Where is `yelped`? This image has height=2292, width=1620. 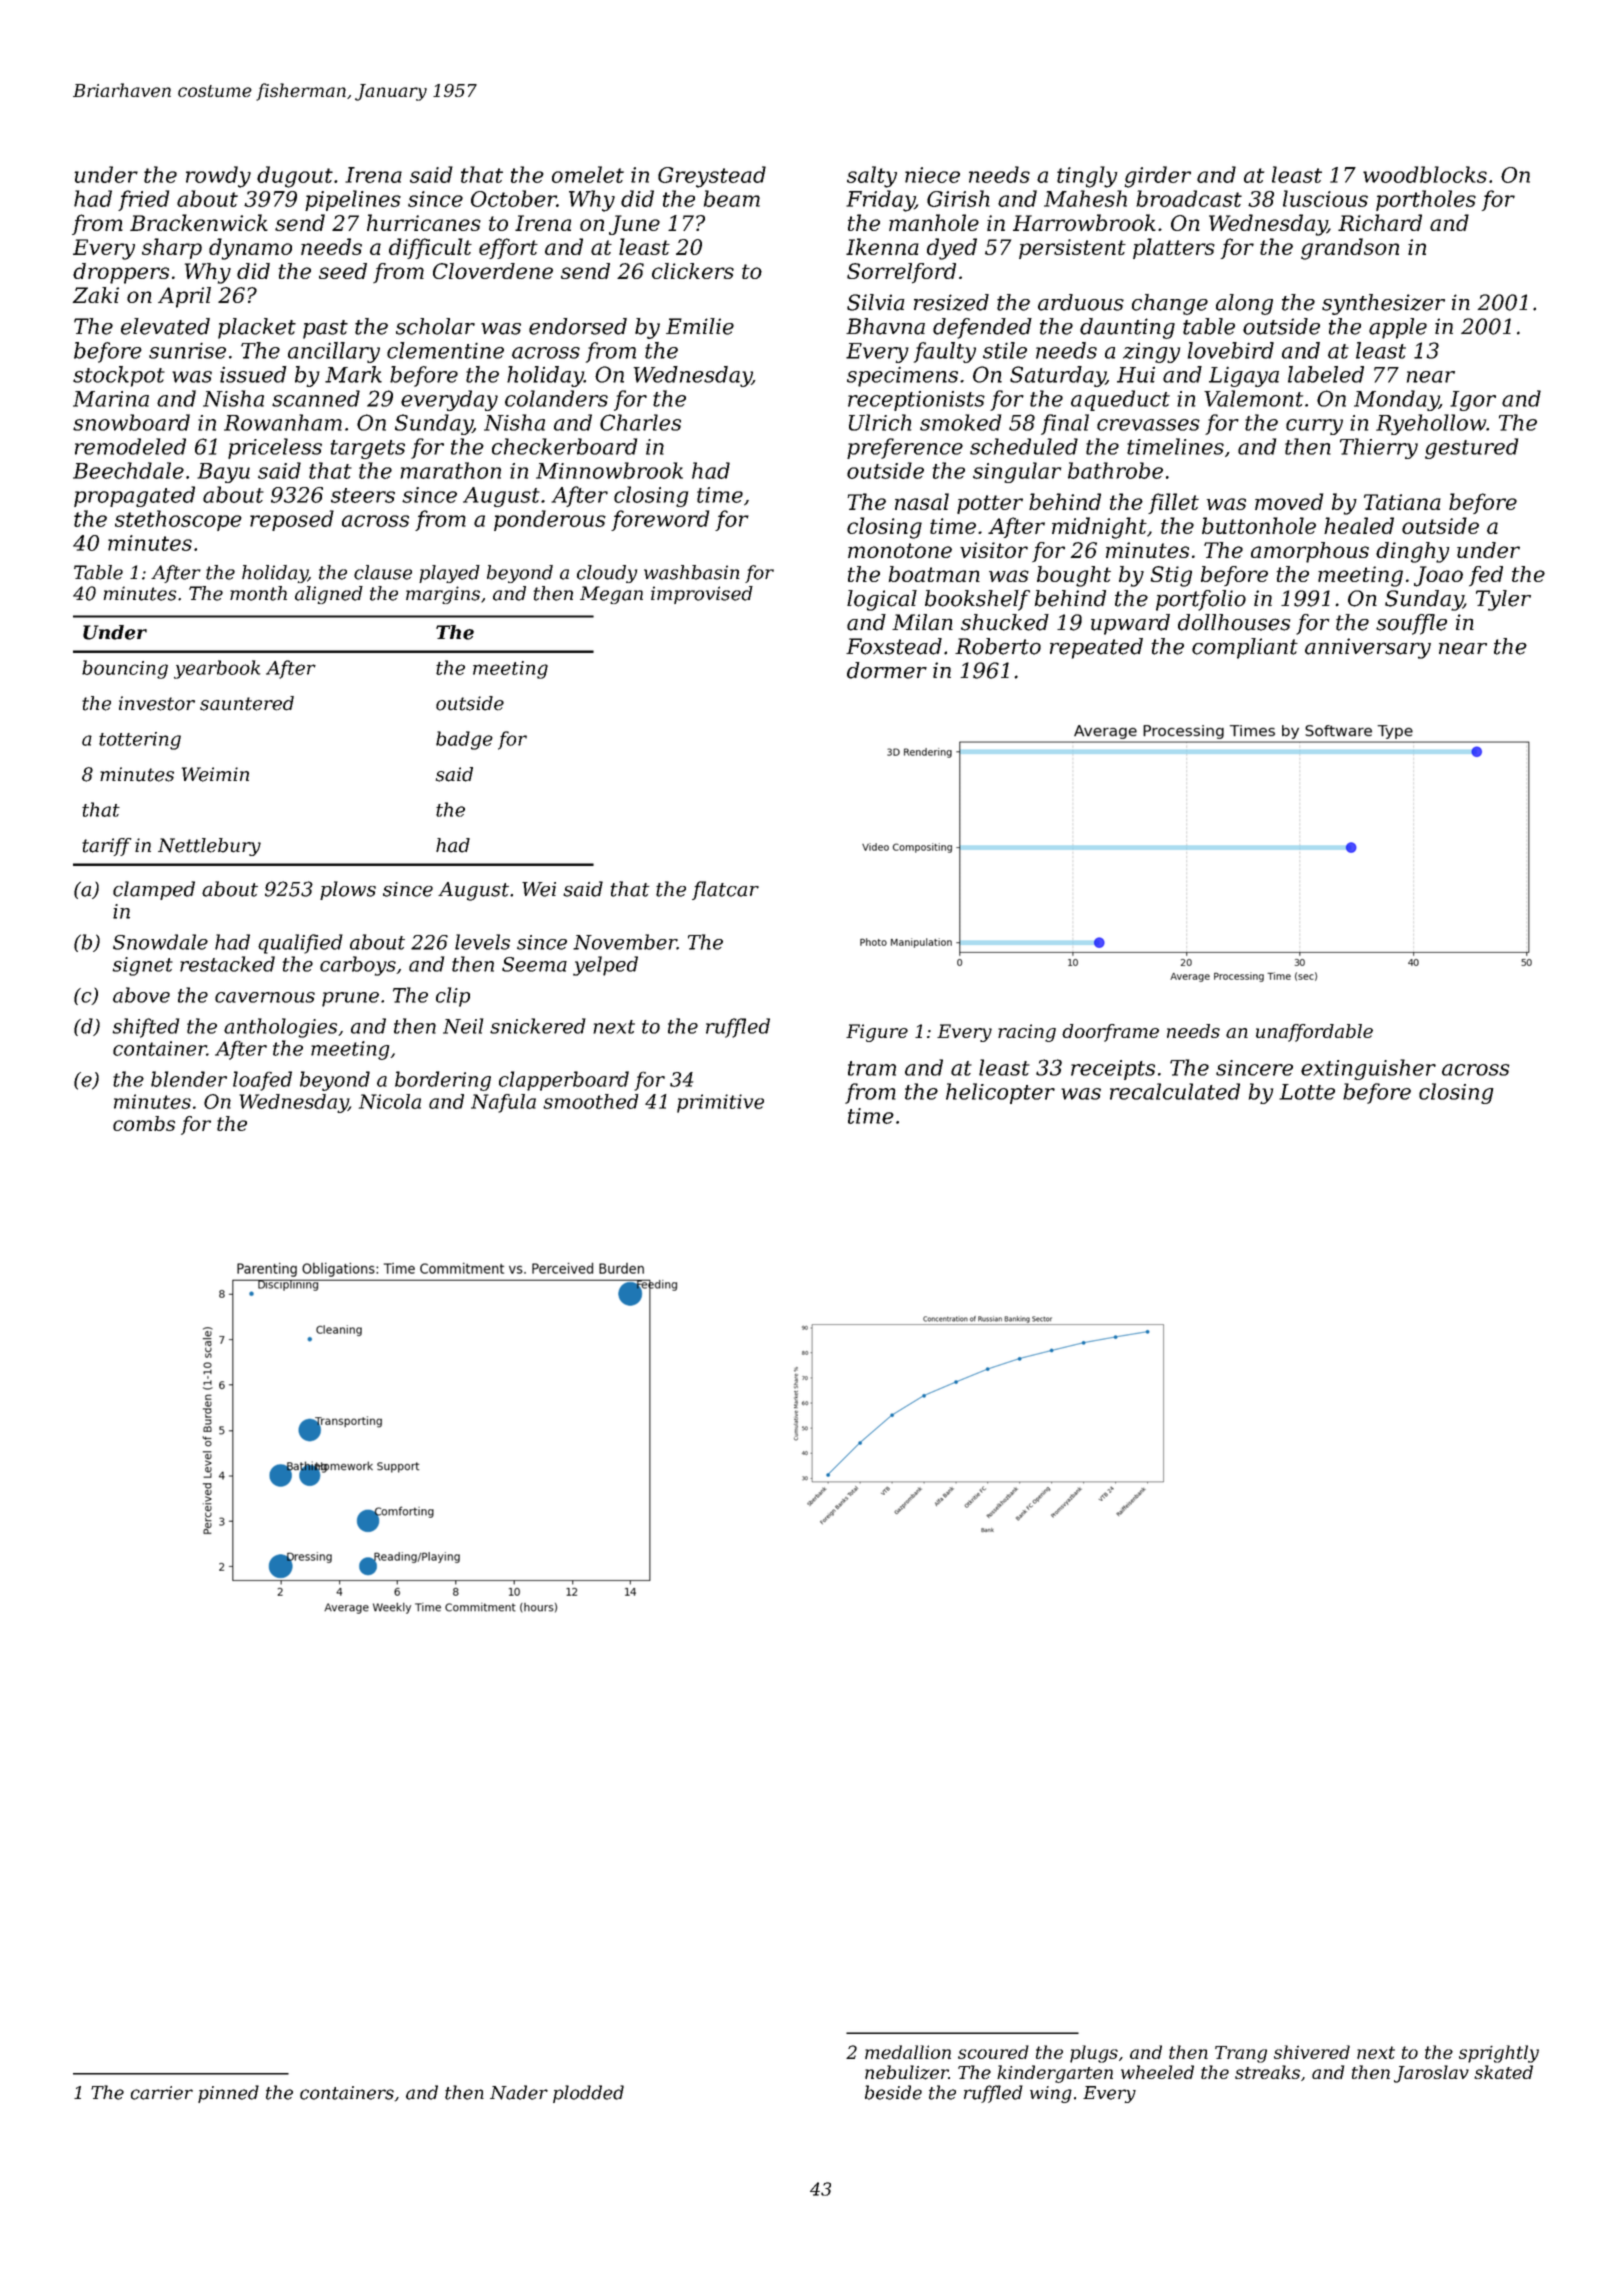
yelped is located at coordinates (605, 966).
